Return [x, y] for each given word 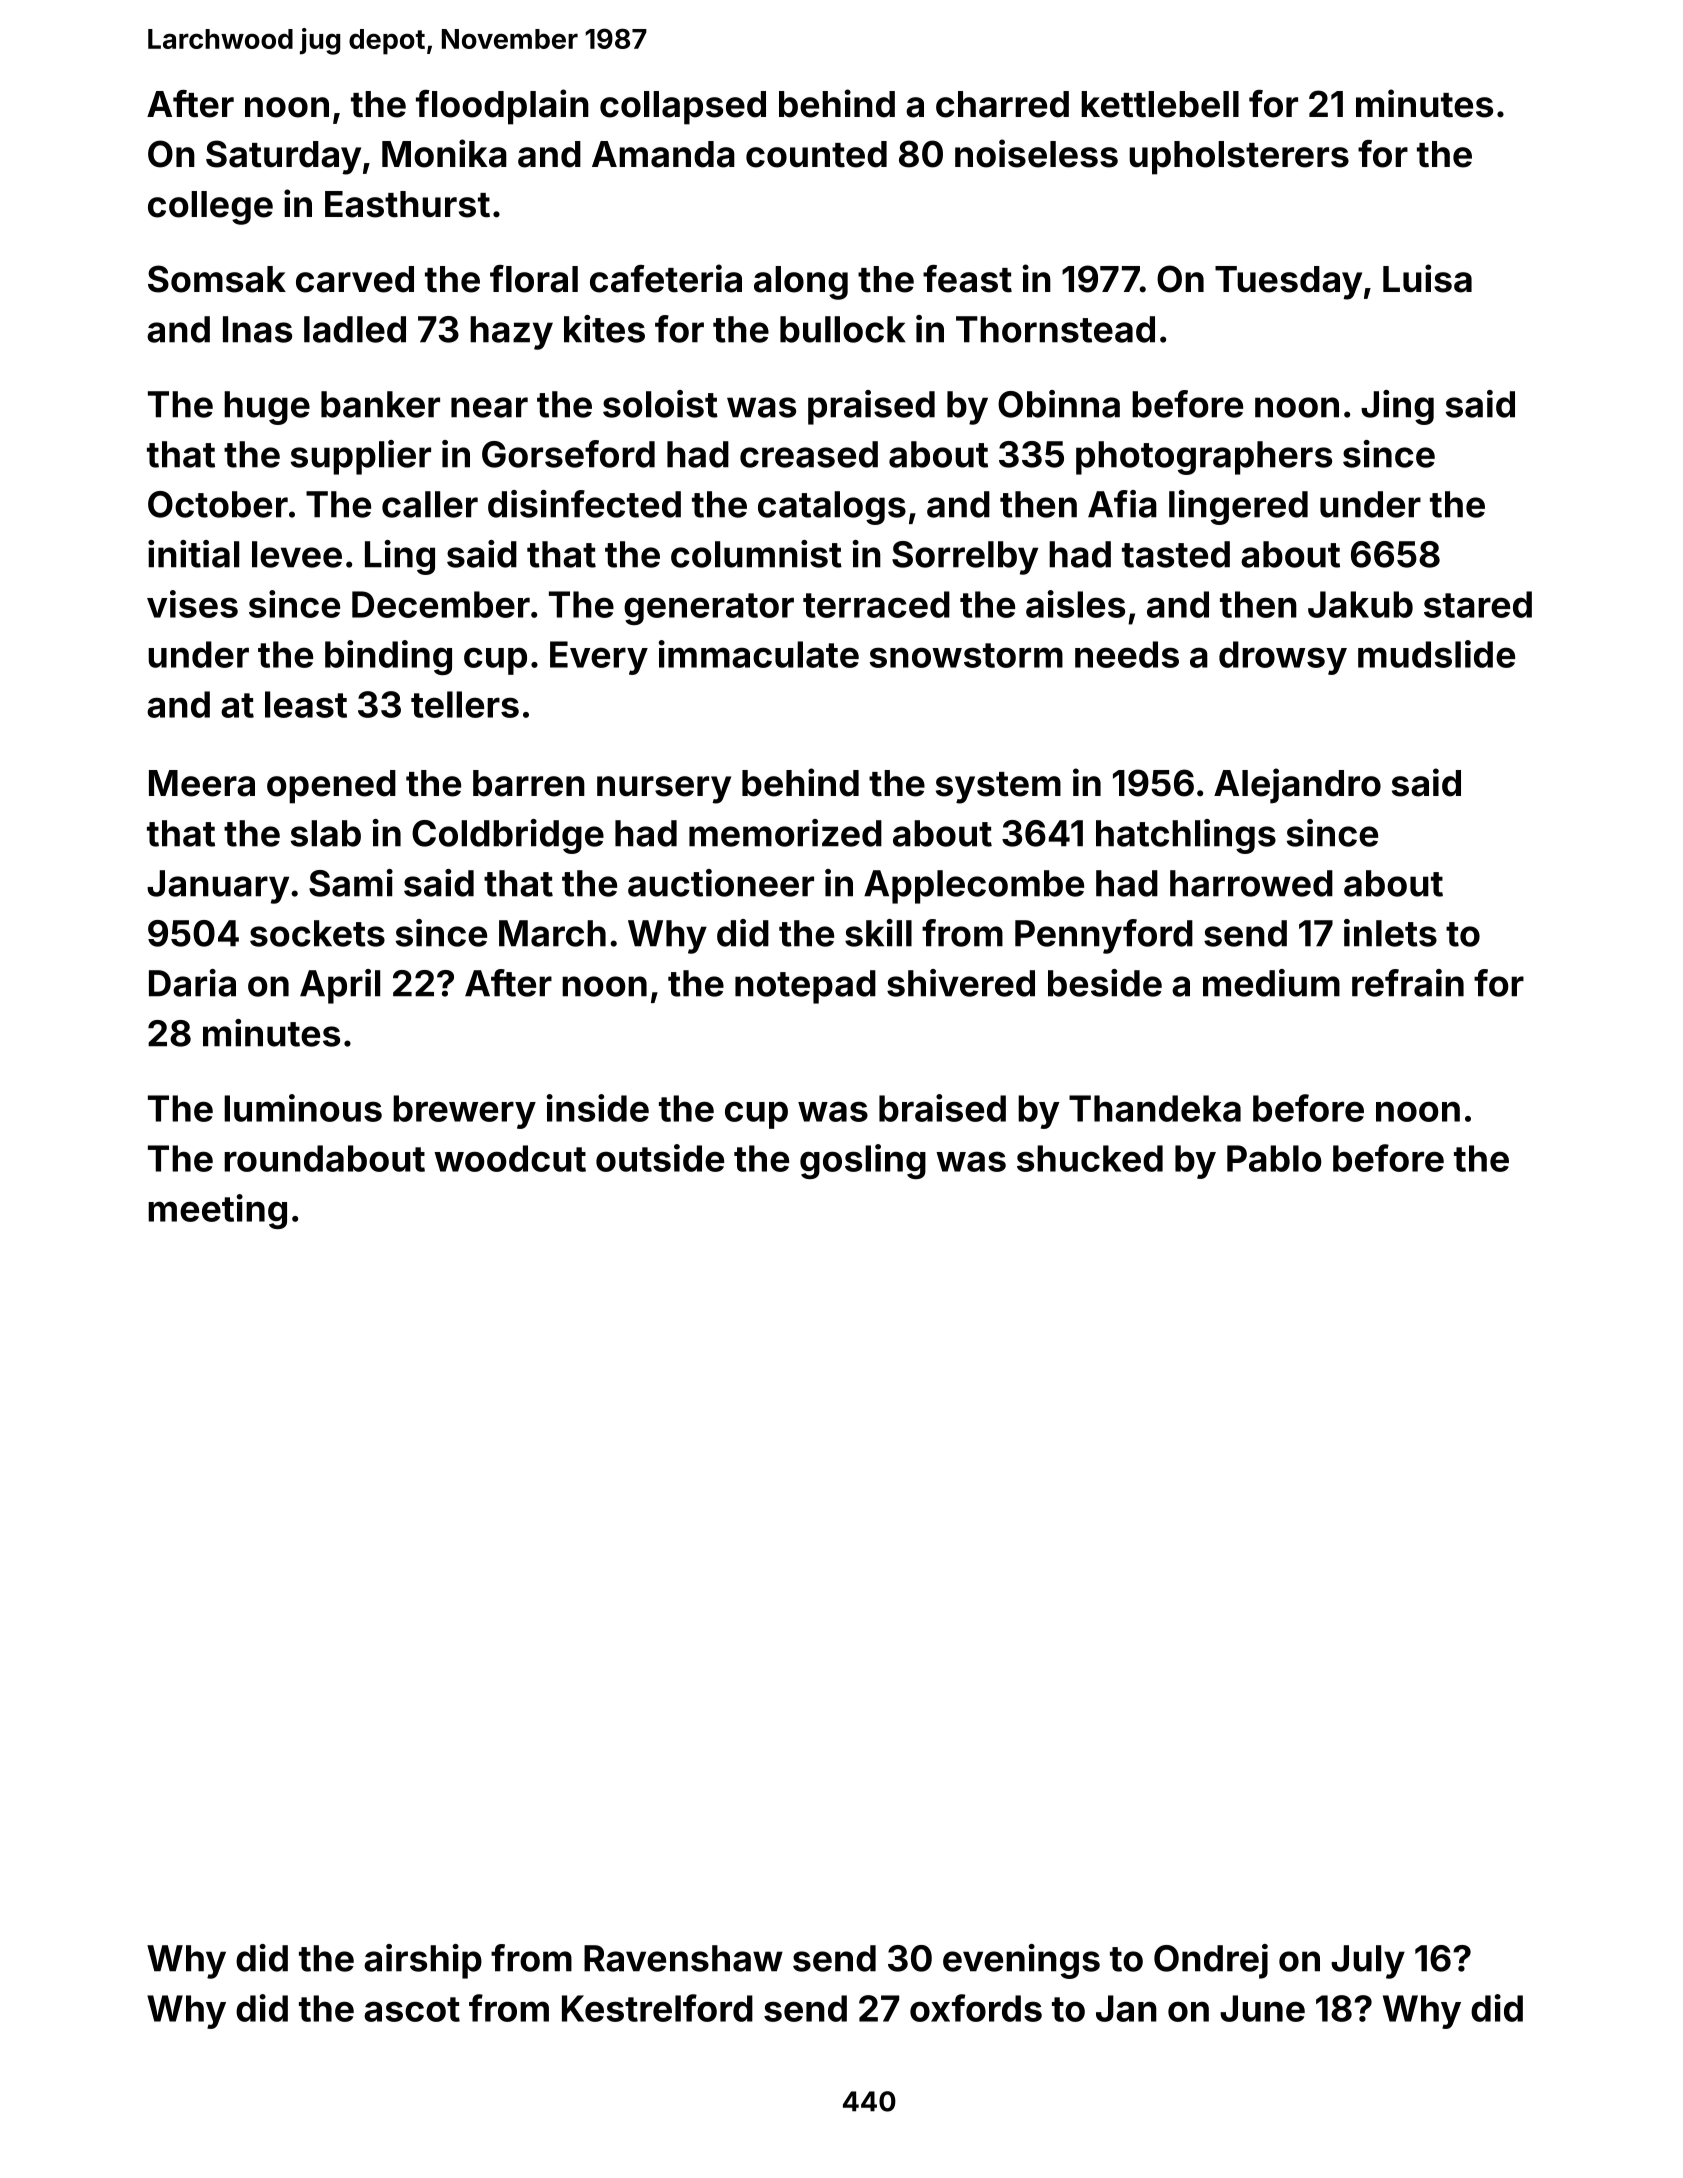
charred [1002, 104]
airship [423, 1961]
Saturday [283, 157]
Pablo [1274, 1158]
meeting [217, 1211]
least [306, 704]
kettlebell [1160, 104]
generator [709, 609]
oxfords [976, 2008]
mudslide [1436, 654]
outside [660, 1158]
